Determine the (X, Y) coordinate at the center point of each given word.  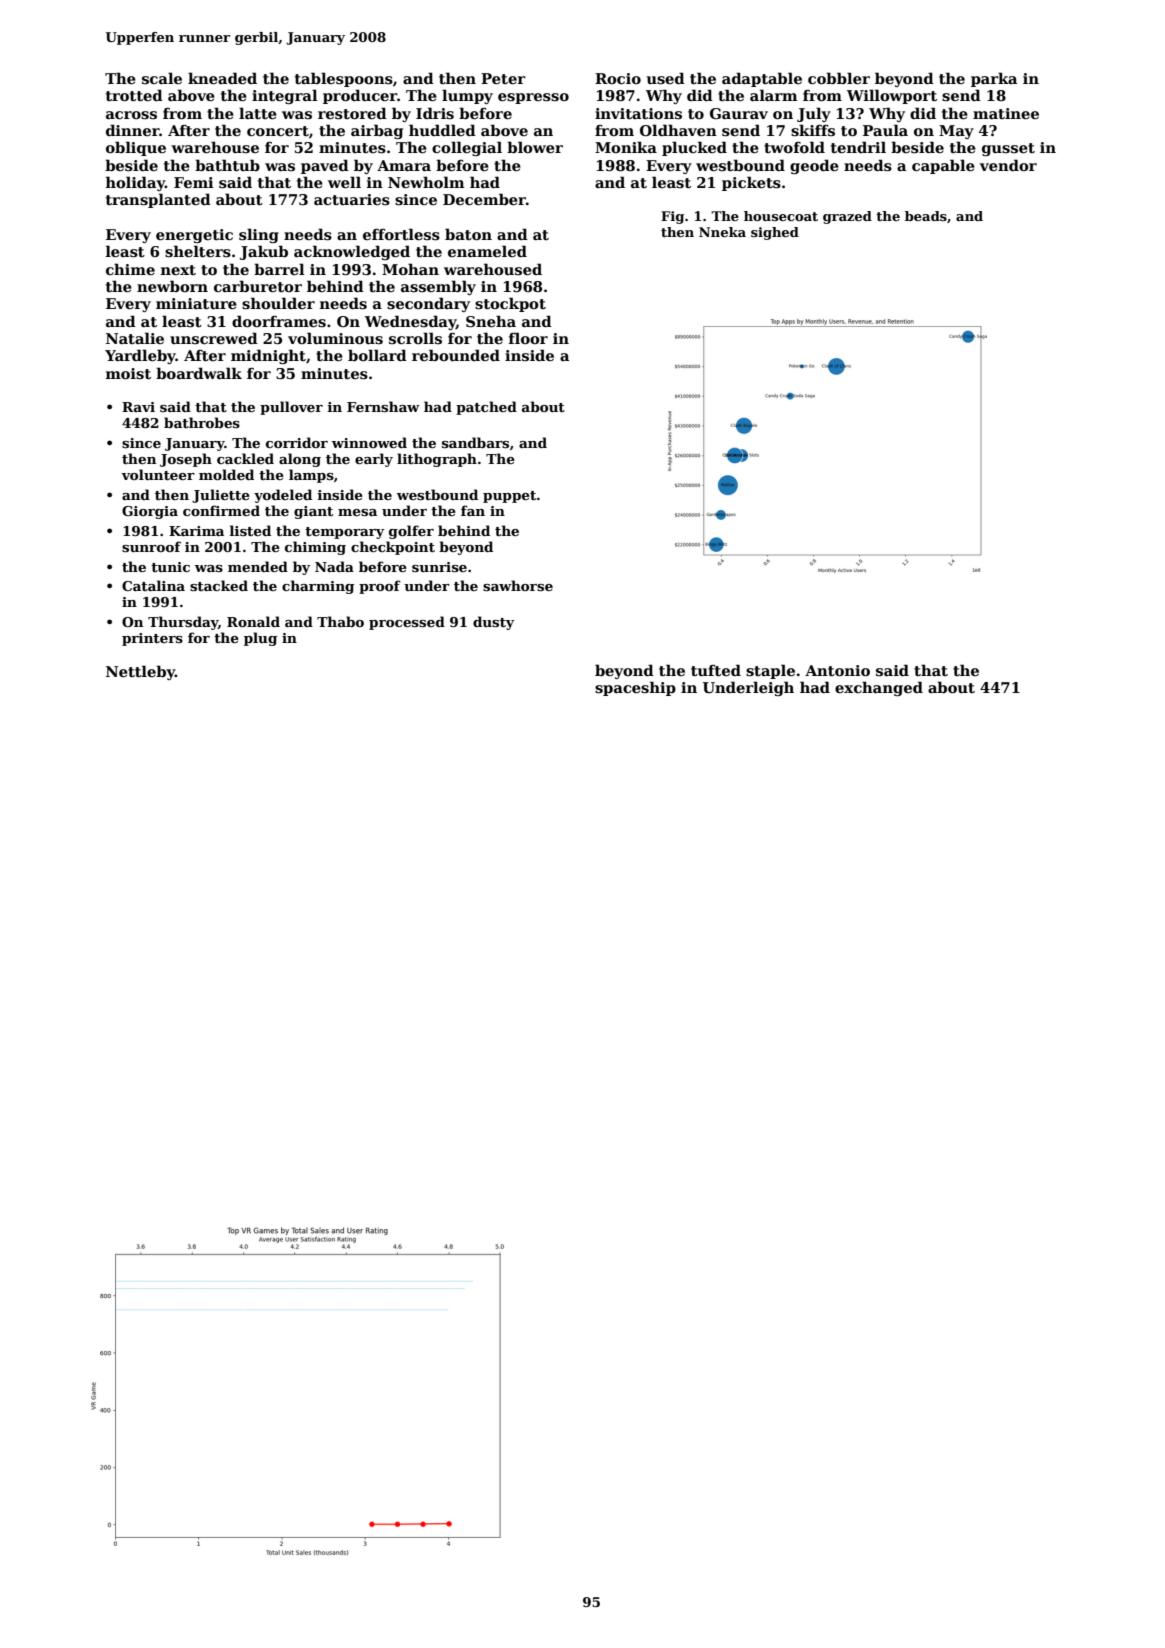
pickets (751, 183)
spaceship (635, 688)
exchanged (879, 688)
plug (260, 639)
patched (486, 408)
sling (259, 235)
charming (318, 587)
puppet (510, 497)
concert (278, 131)
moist (128, 373)
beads (926, 216)
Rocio (618, 78)
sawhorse (518, 585)
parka (994, 79)
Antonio (837, 670)
